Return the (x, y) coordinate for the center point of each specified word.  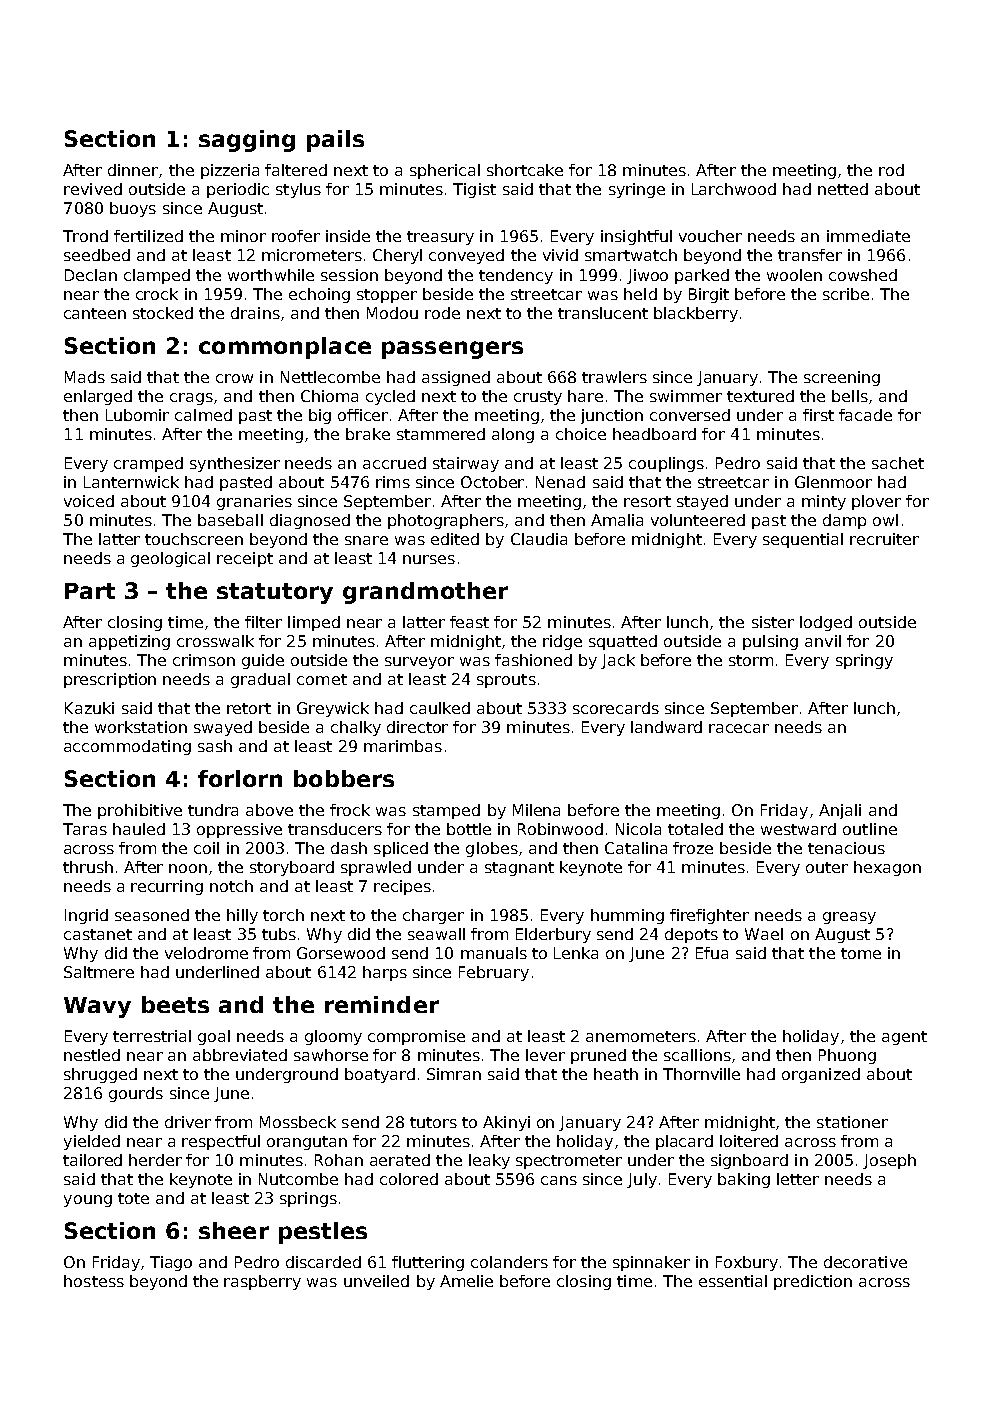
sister (773, 622)
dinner (133, 170)
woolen (794, 275)
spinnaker (651, 1263)
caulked (440, 708)
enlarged (98, 397)
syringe (637, 190)
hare (585, 396)
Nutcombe (298, 1179)
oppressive (239, 830)
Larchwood (734, 189)
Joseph (889, 1161)
